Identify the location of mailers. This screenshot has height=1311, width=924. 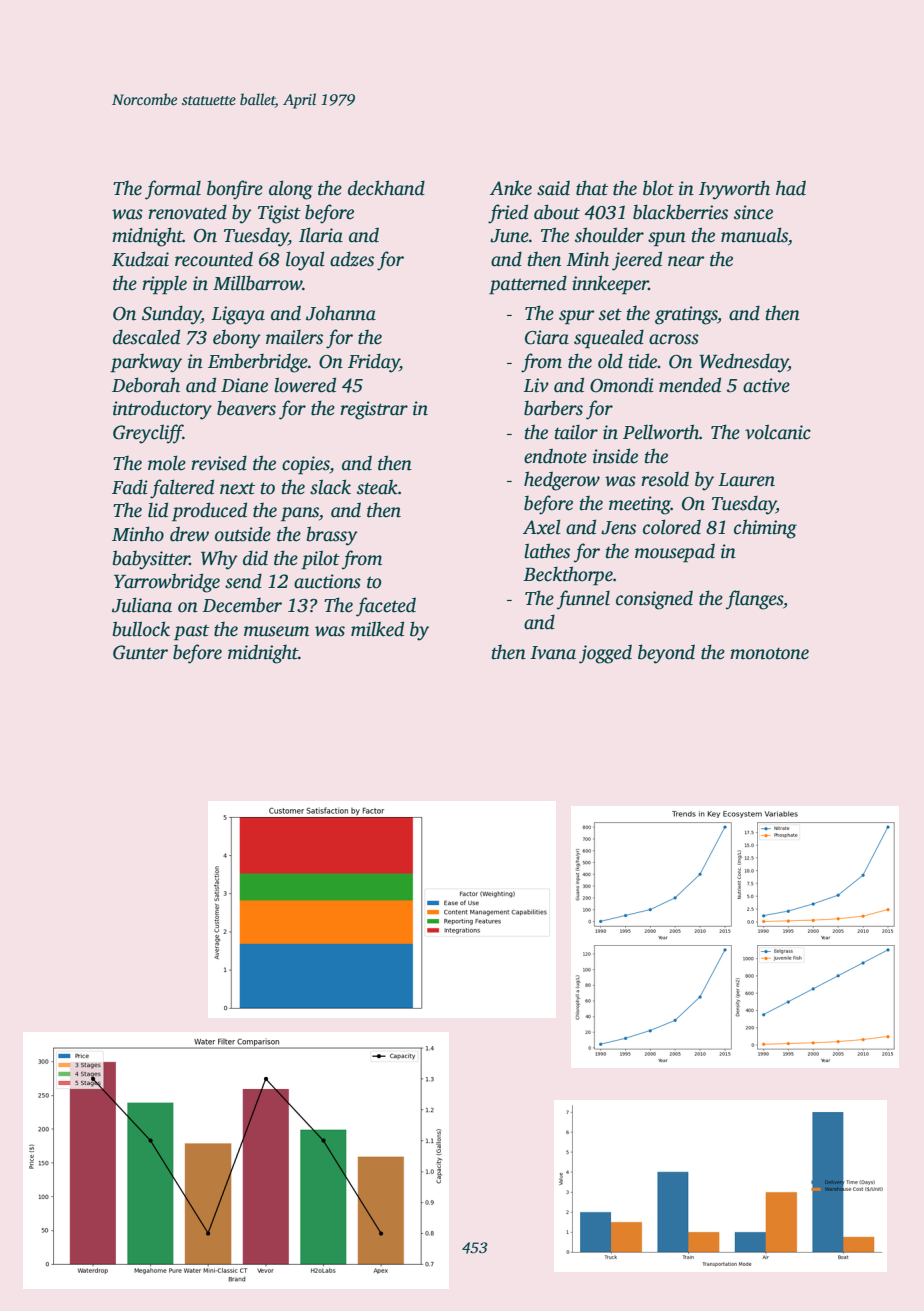
(294, 337).
